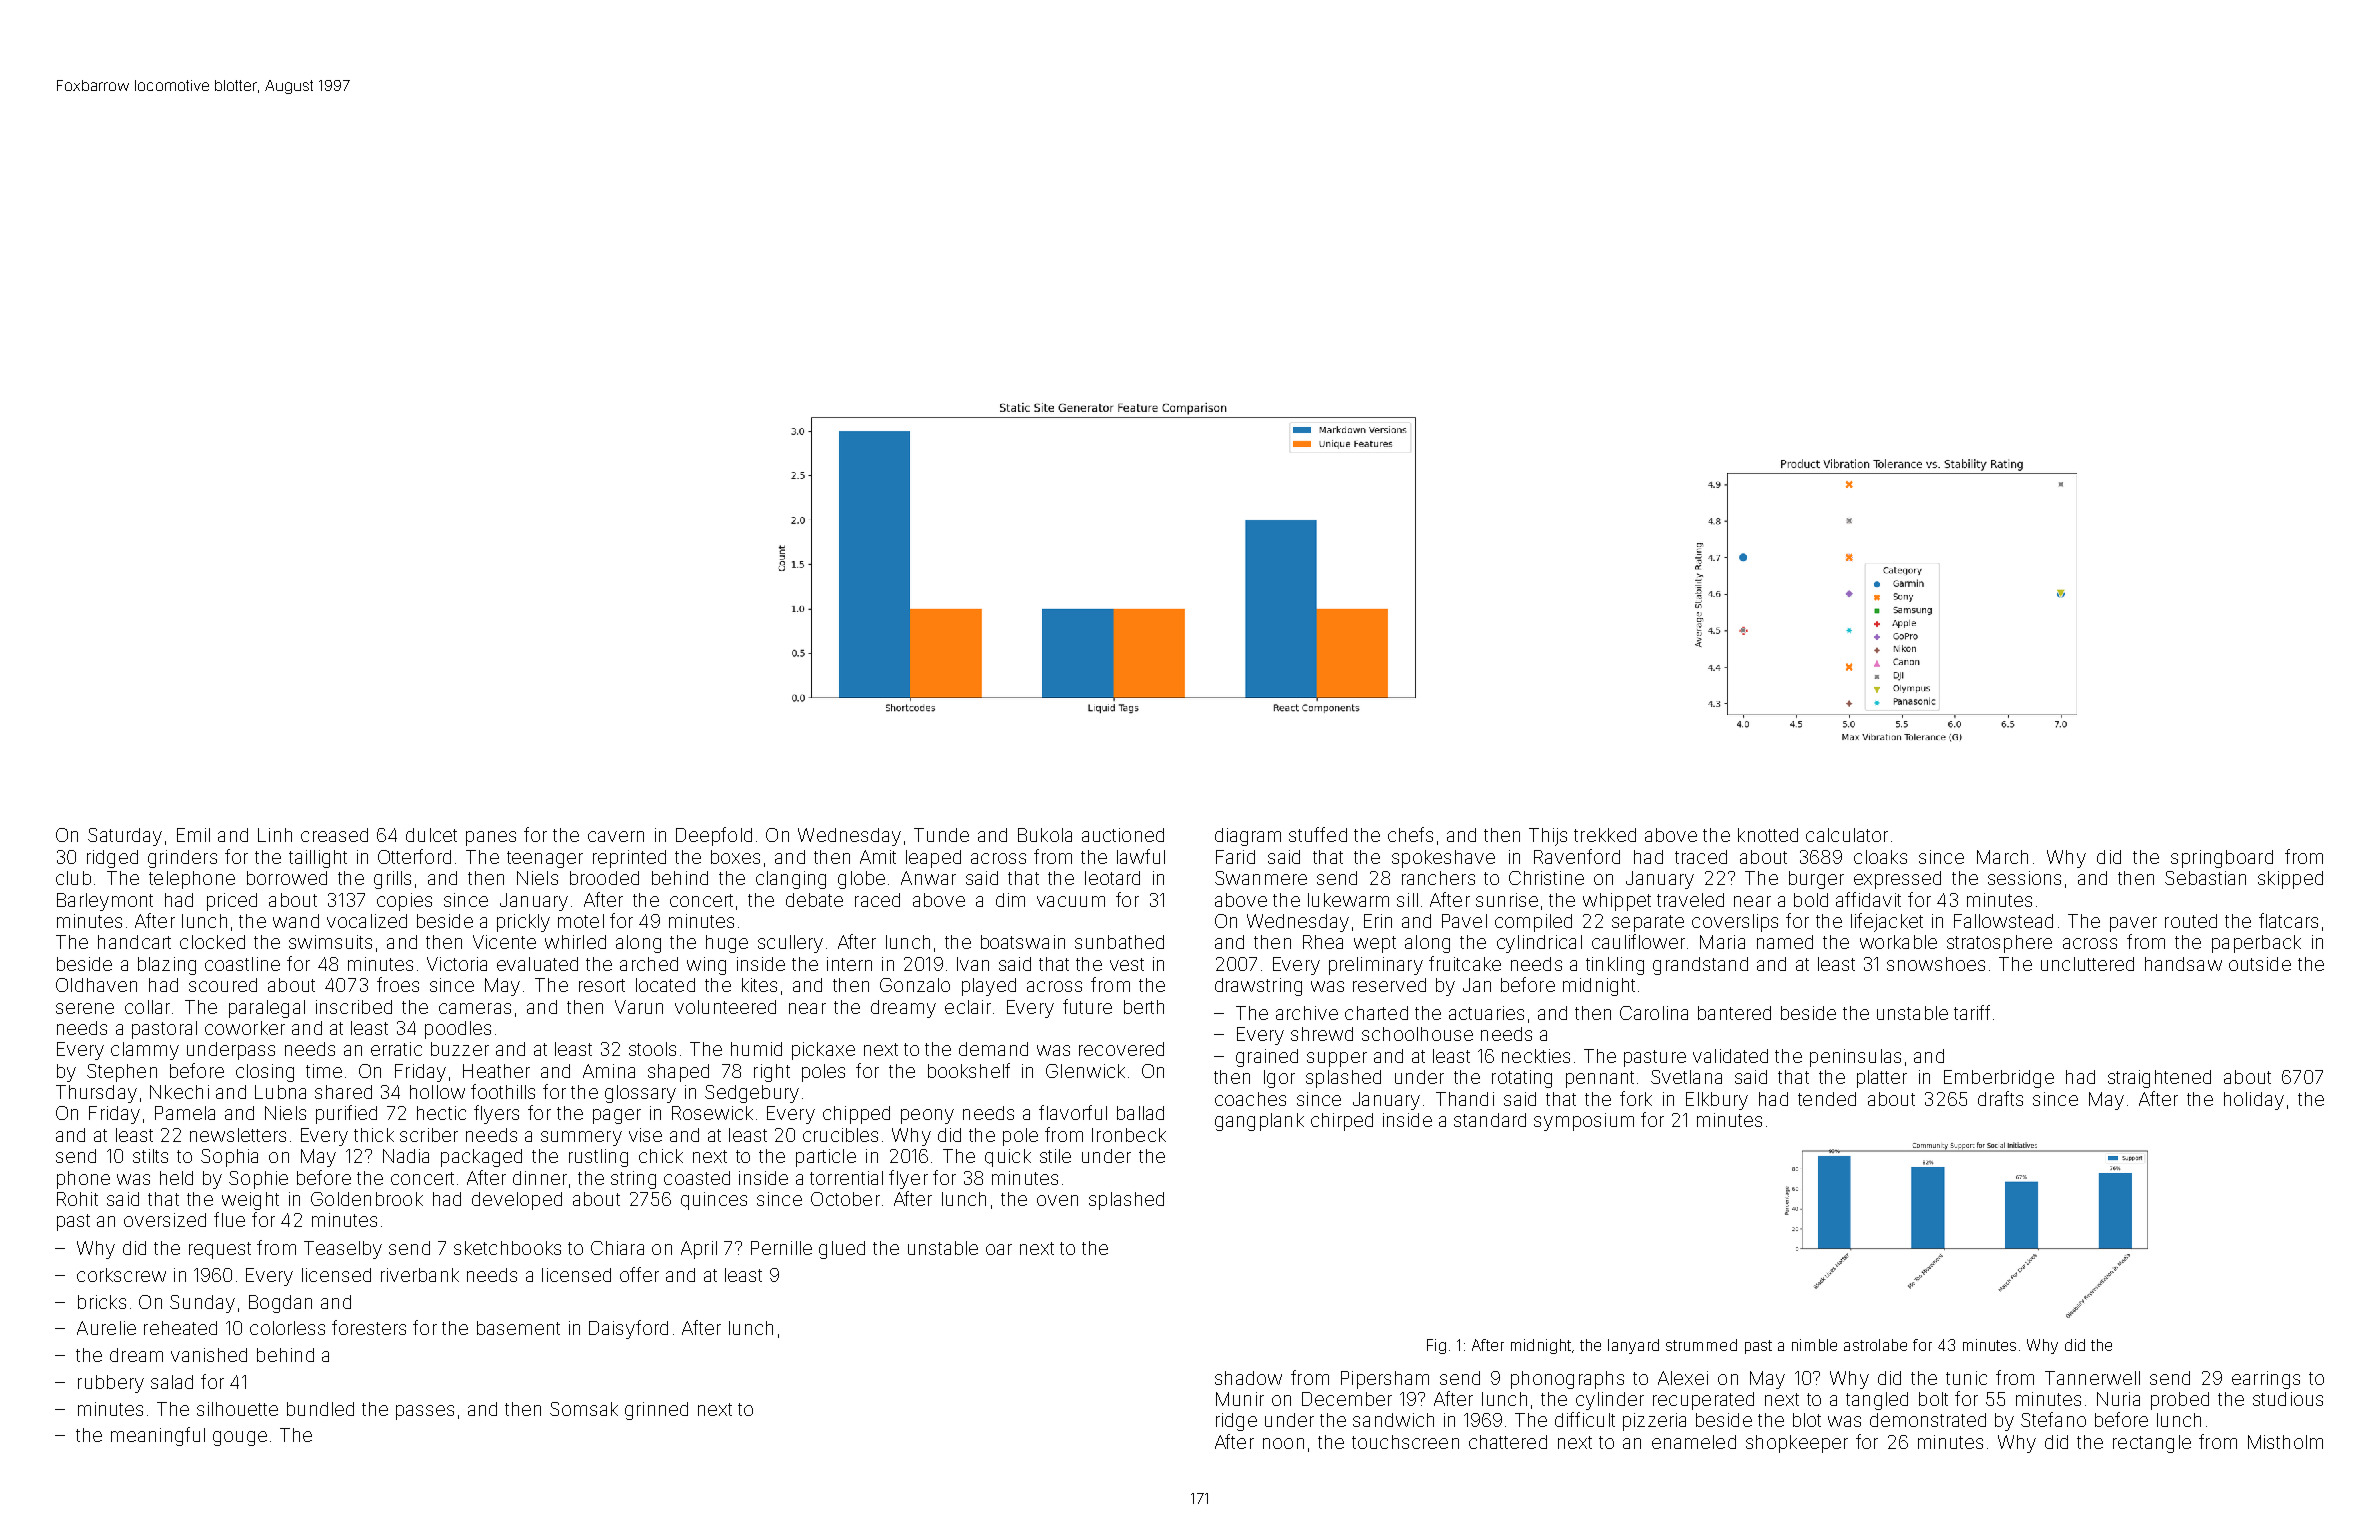 This screenshot has width=2380, height=1540. I want to click on cylindrical, so click(1539, 944).
